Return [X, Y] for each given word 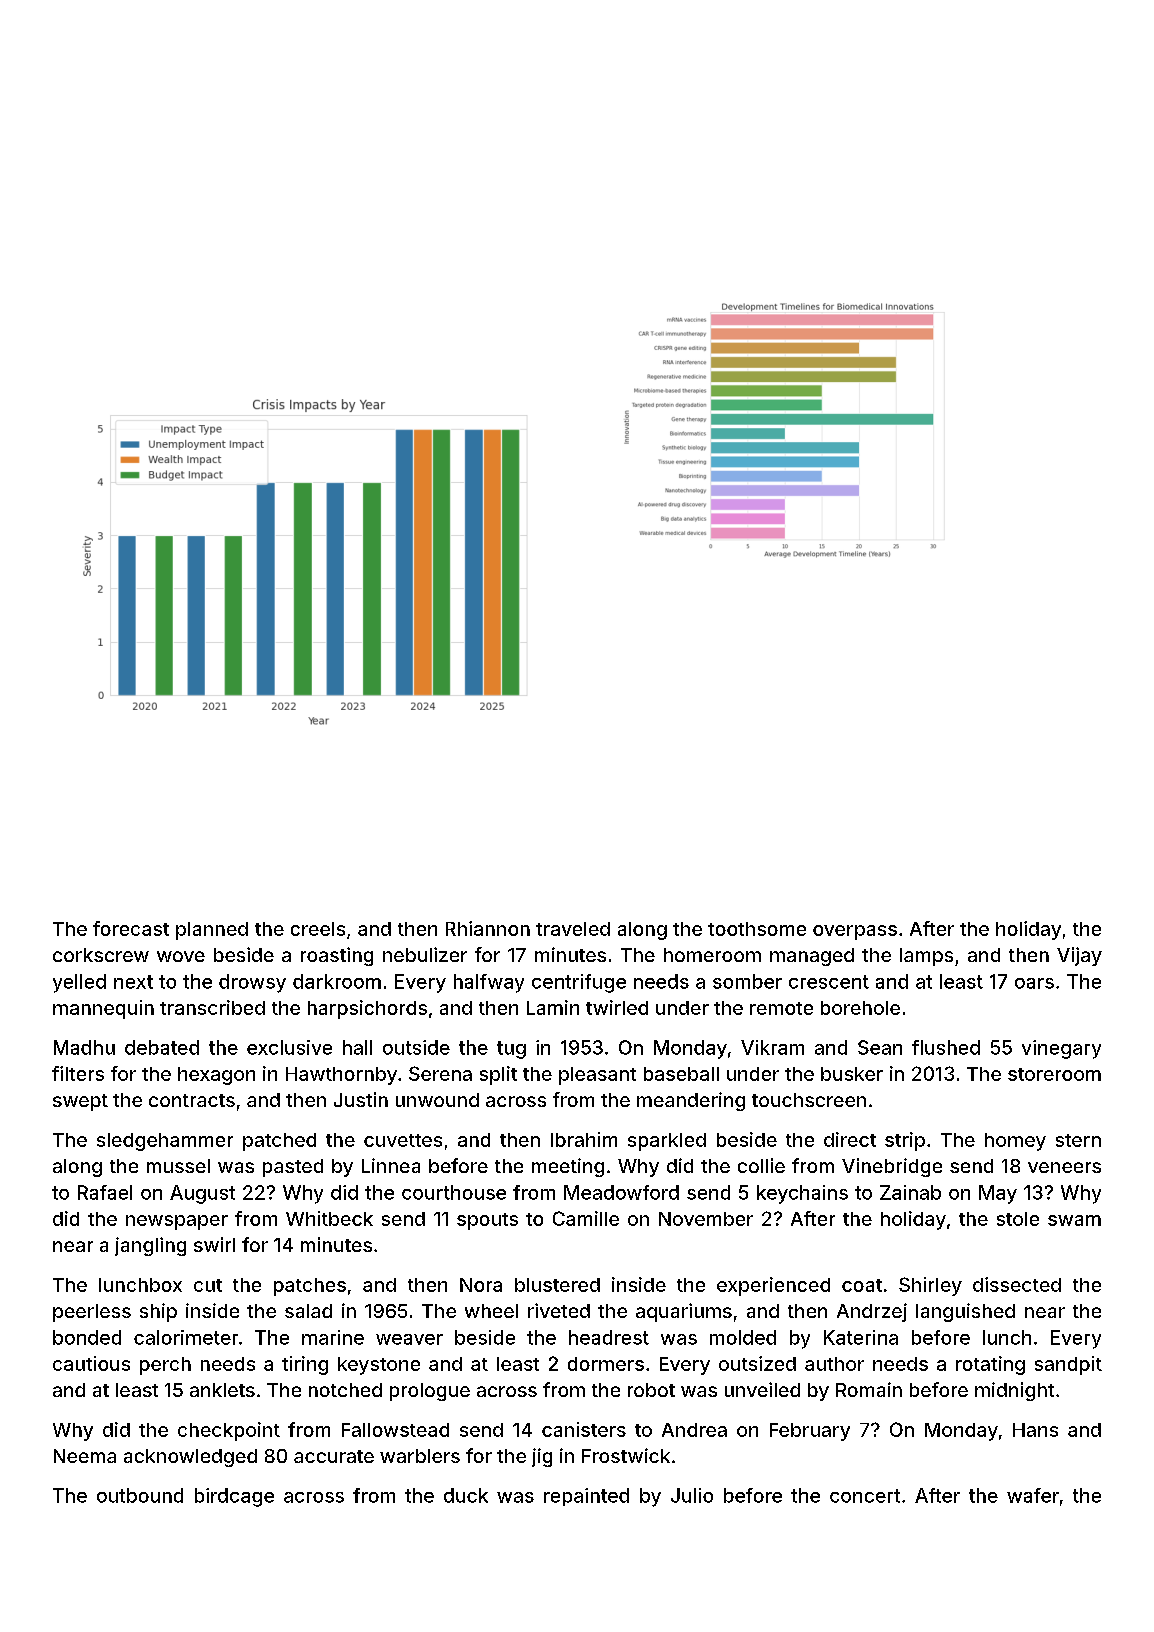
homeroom [712, 955]
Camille [586, 1218]
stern [1078, 1140]
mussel [178, 1166]
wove [181, 956]
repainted [586, 1497]
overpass [855, 932]
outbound [140, 1495]
